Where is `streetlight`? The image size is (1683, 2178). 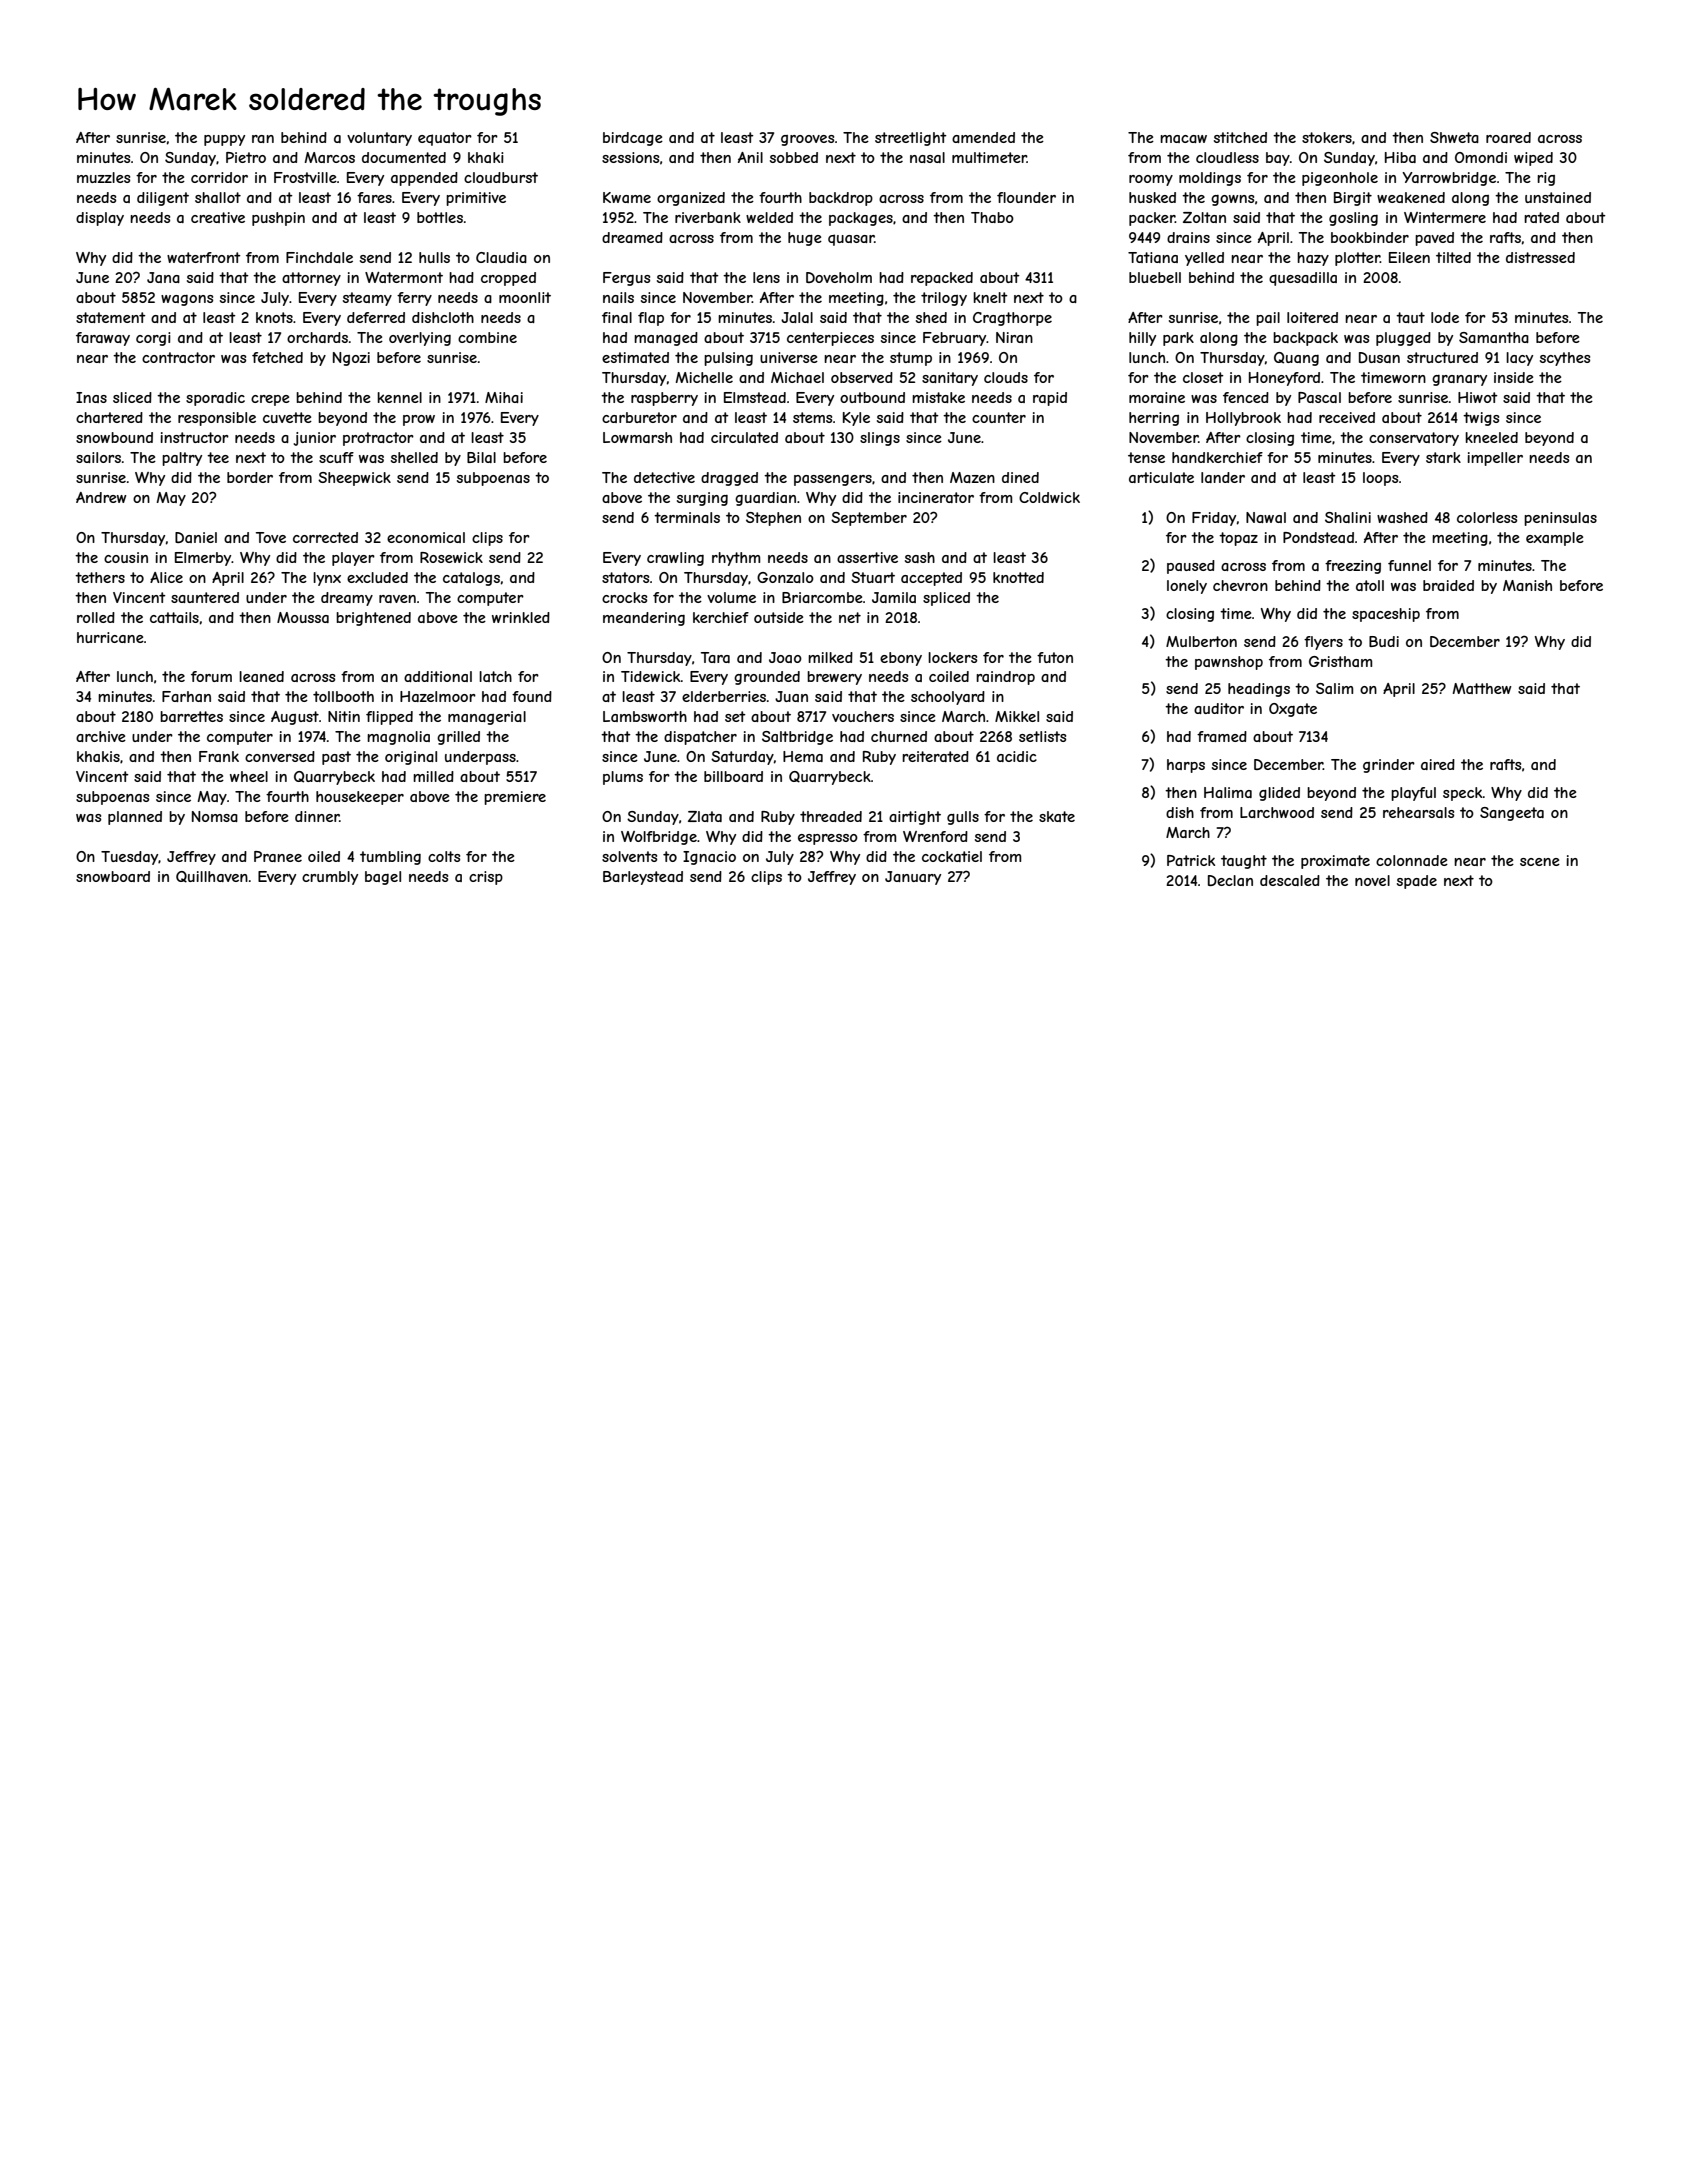
streetlight is located at coordinates (911, 139).
